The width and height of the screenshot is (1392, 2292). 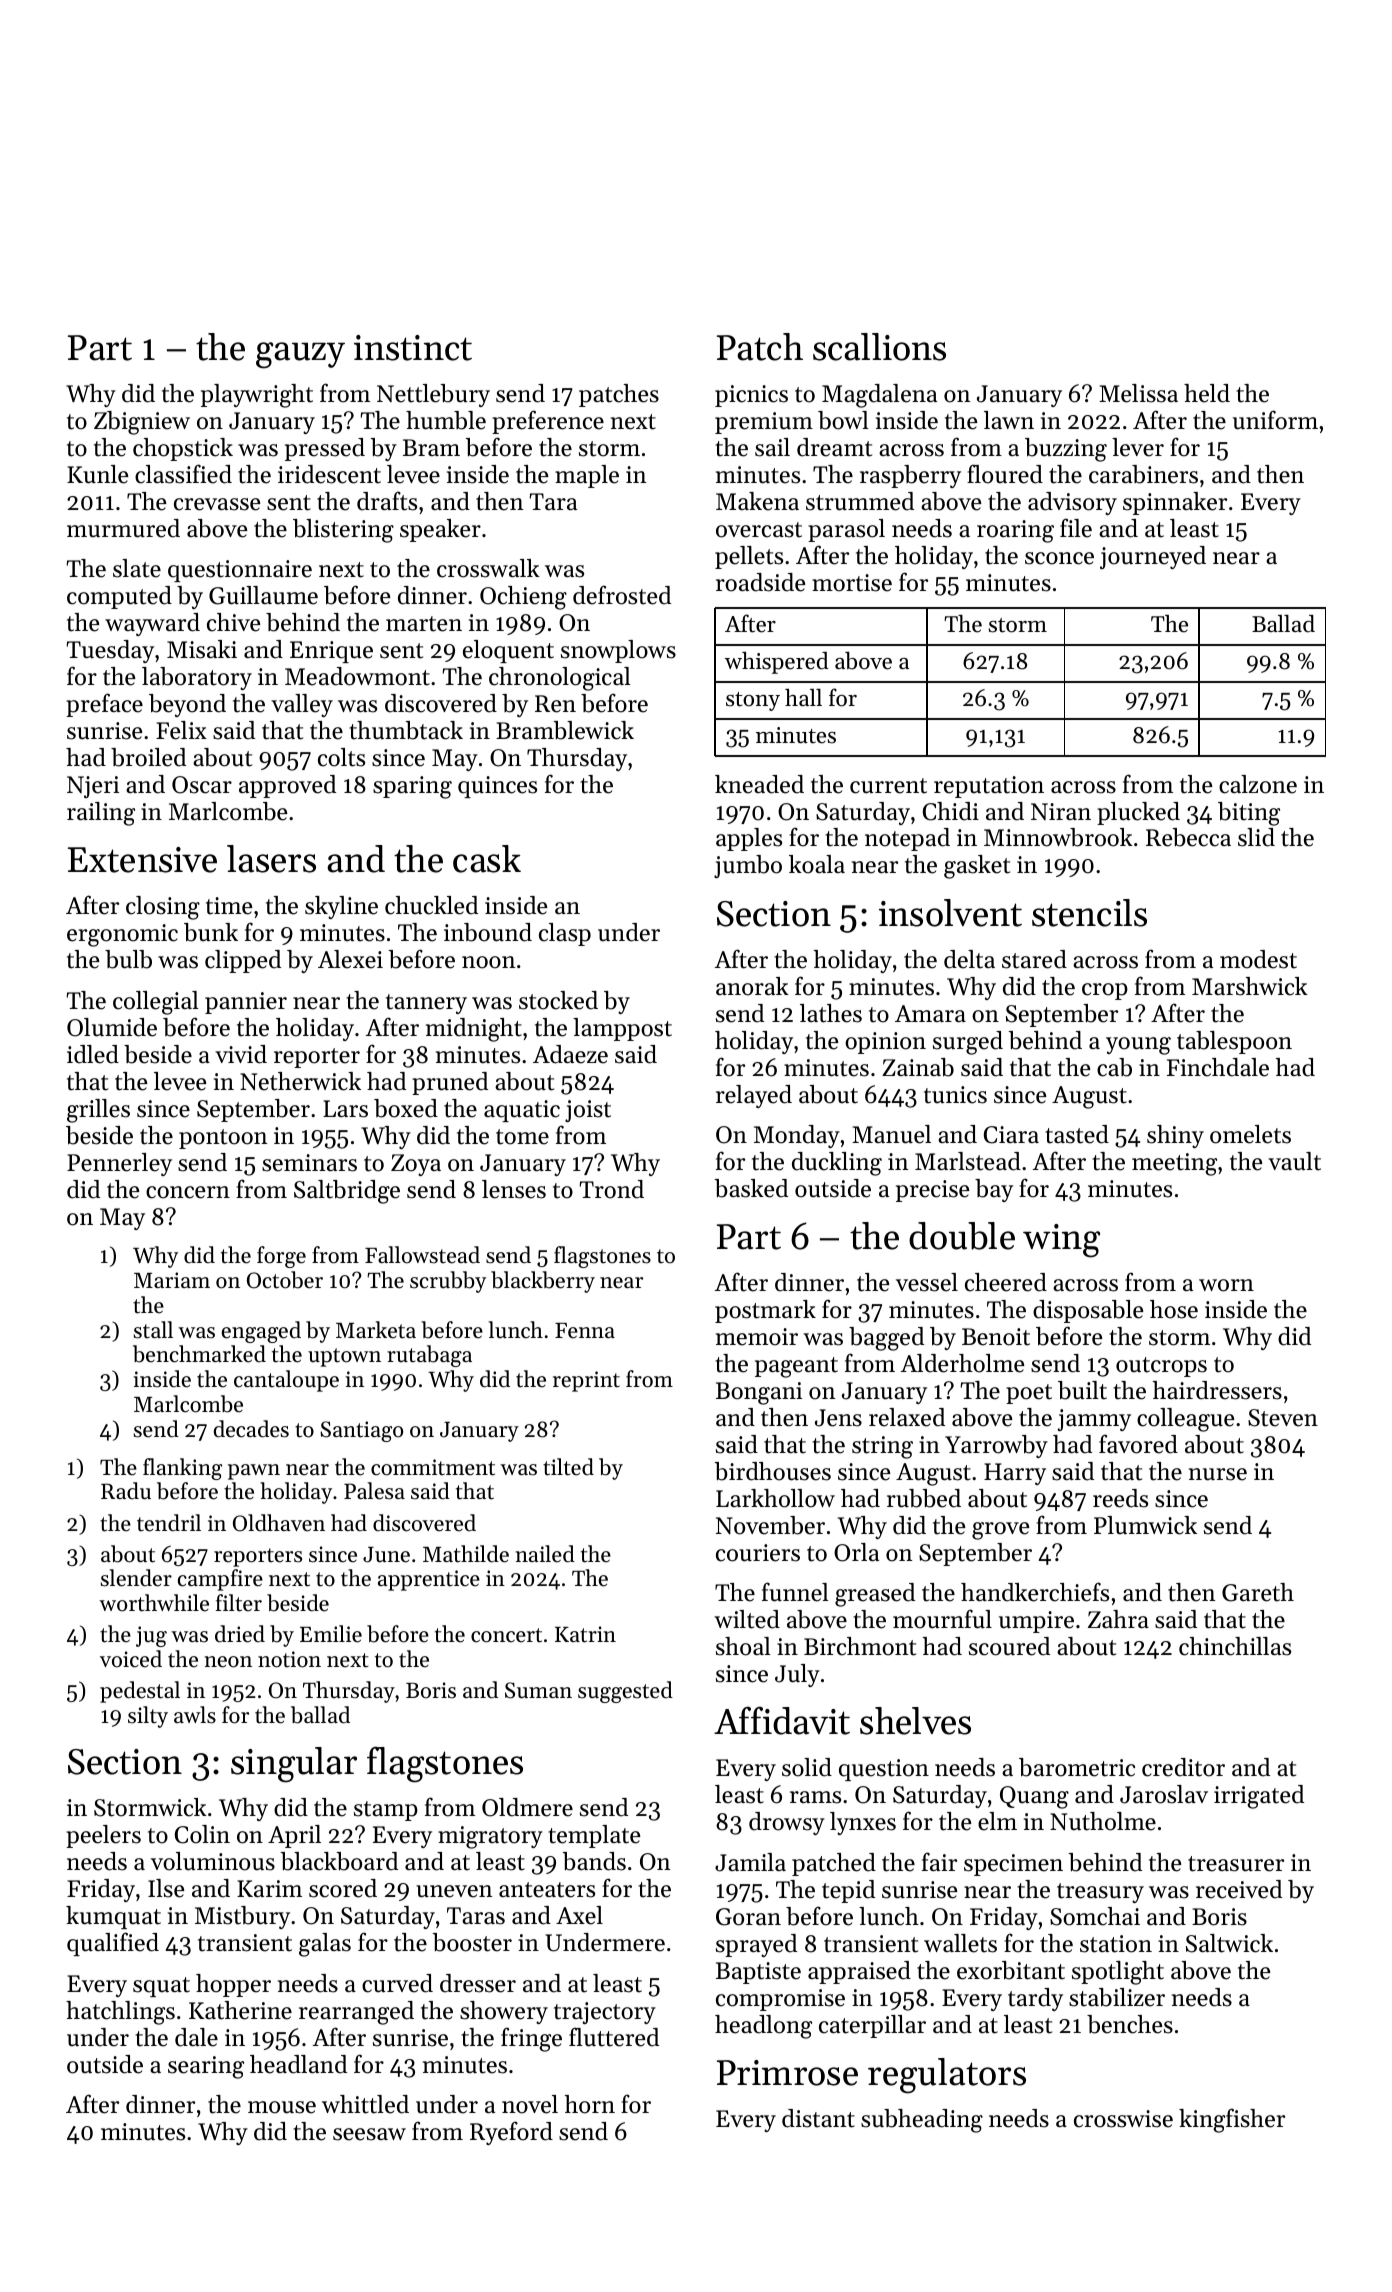 I want to click on disposable, so click(x=1088, y=1311).
